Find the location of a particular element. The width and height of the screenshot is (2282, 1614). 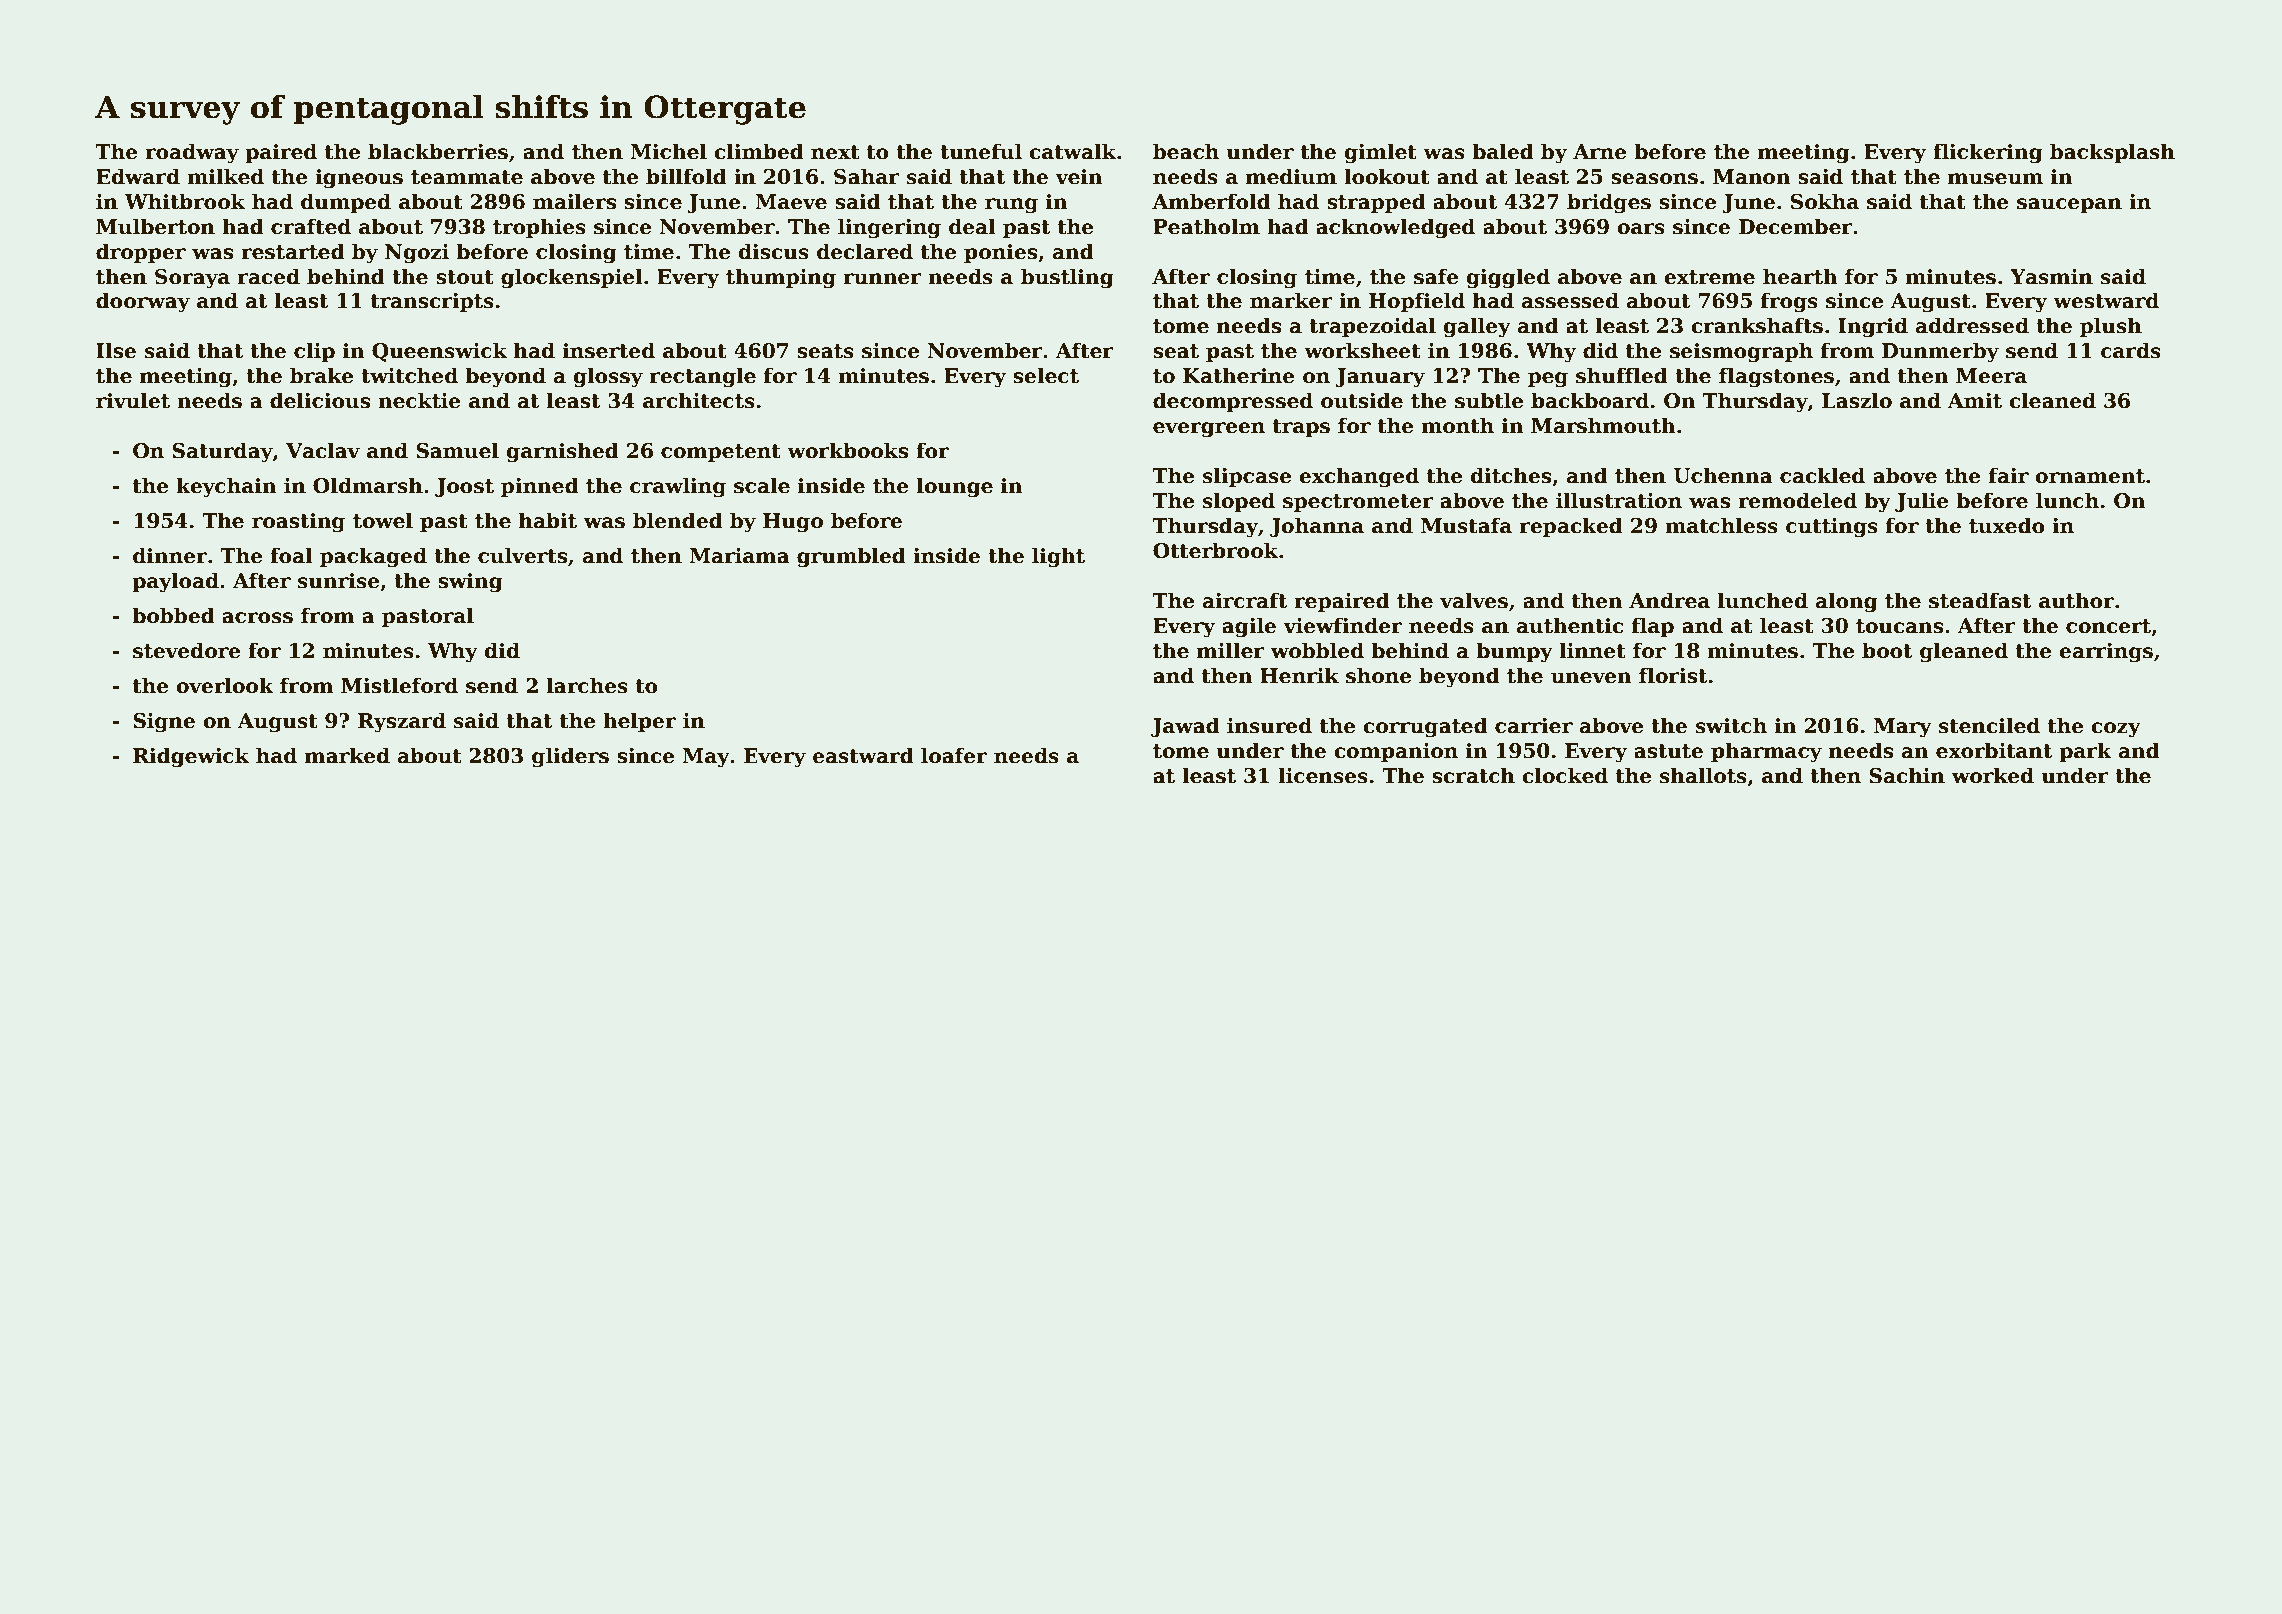

stevedore is located at coordinates (187, 650).
